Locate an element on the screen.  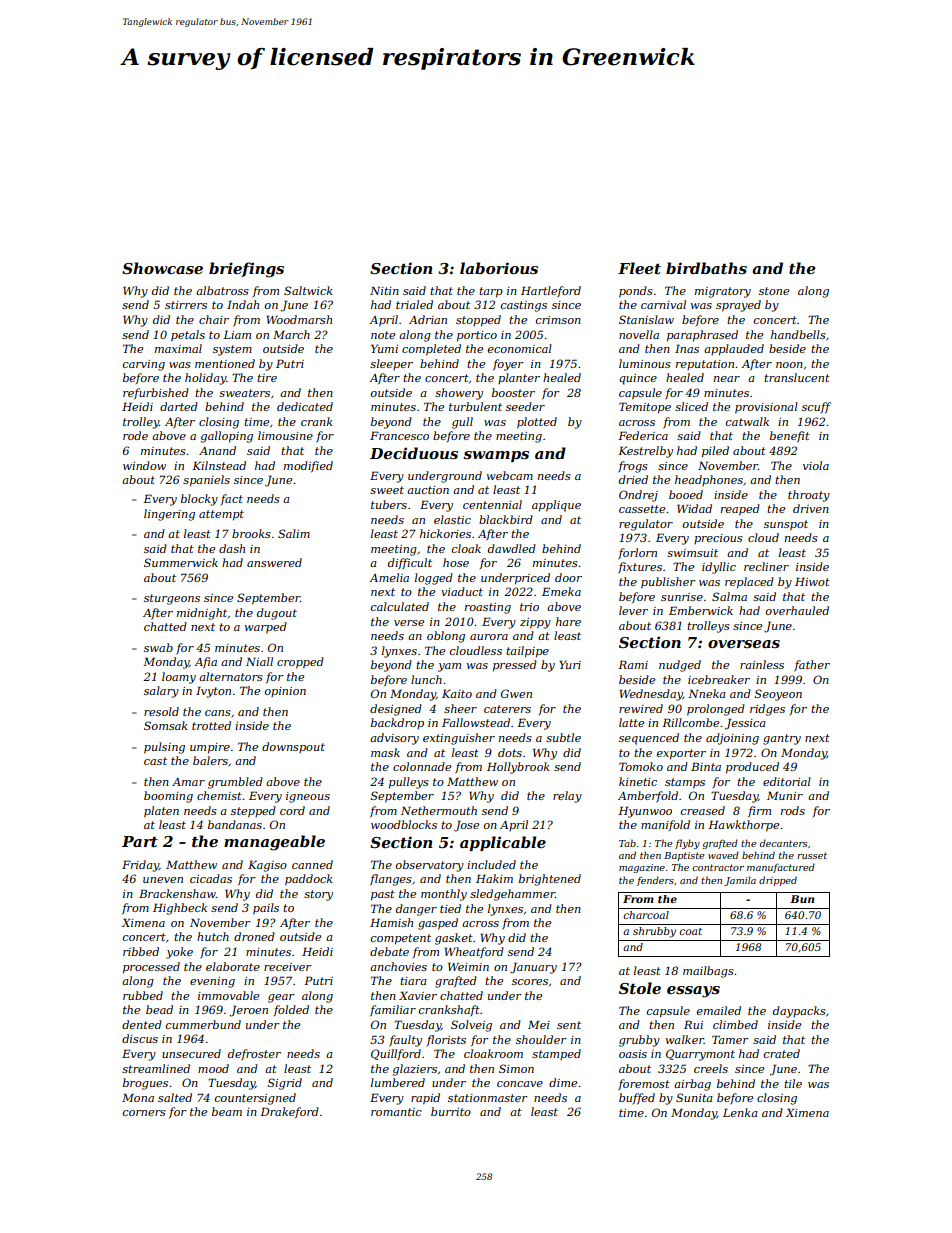
provisional is located at coordinates (766, 408).
